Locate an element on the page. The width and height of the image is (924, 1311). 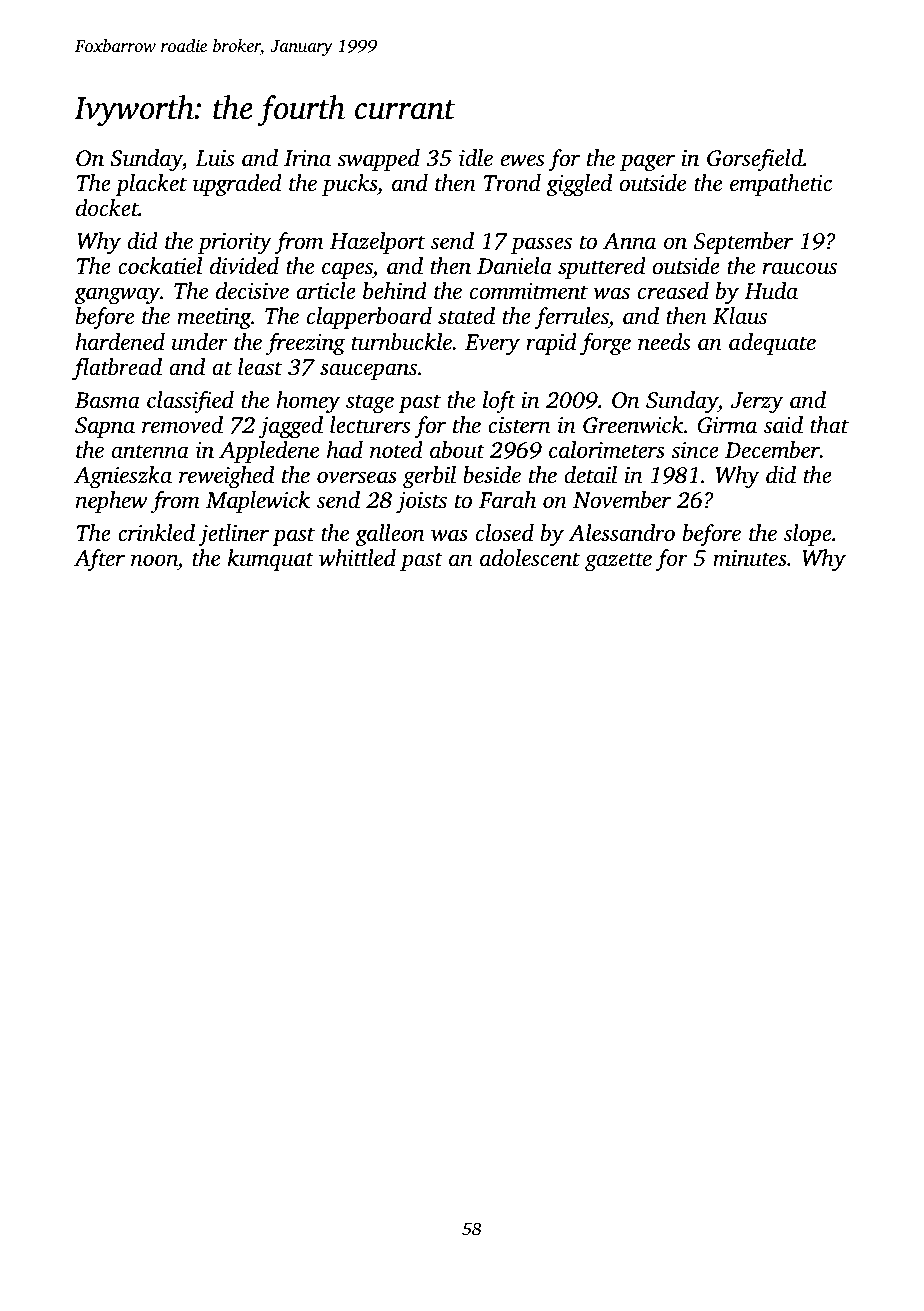
Sapna is located at coordinates (105, 427).
